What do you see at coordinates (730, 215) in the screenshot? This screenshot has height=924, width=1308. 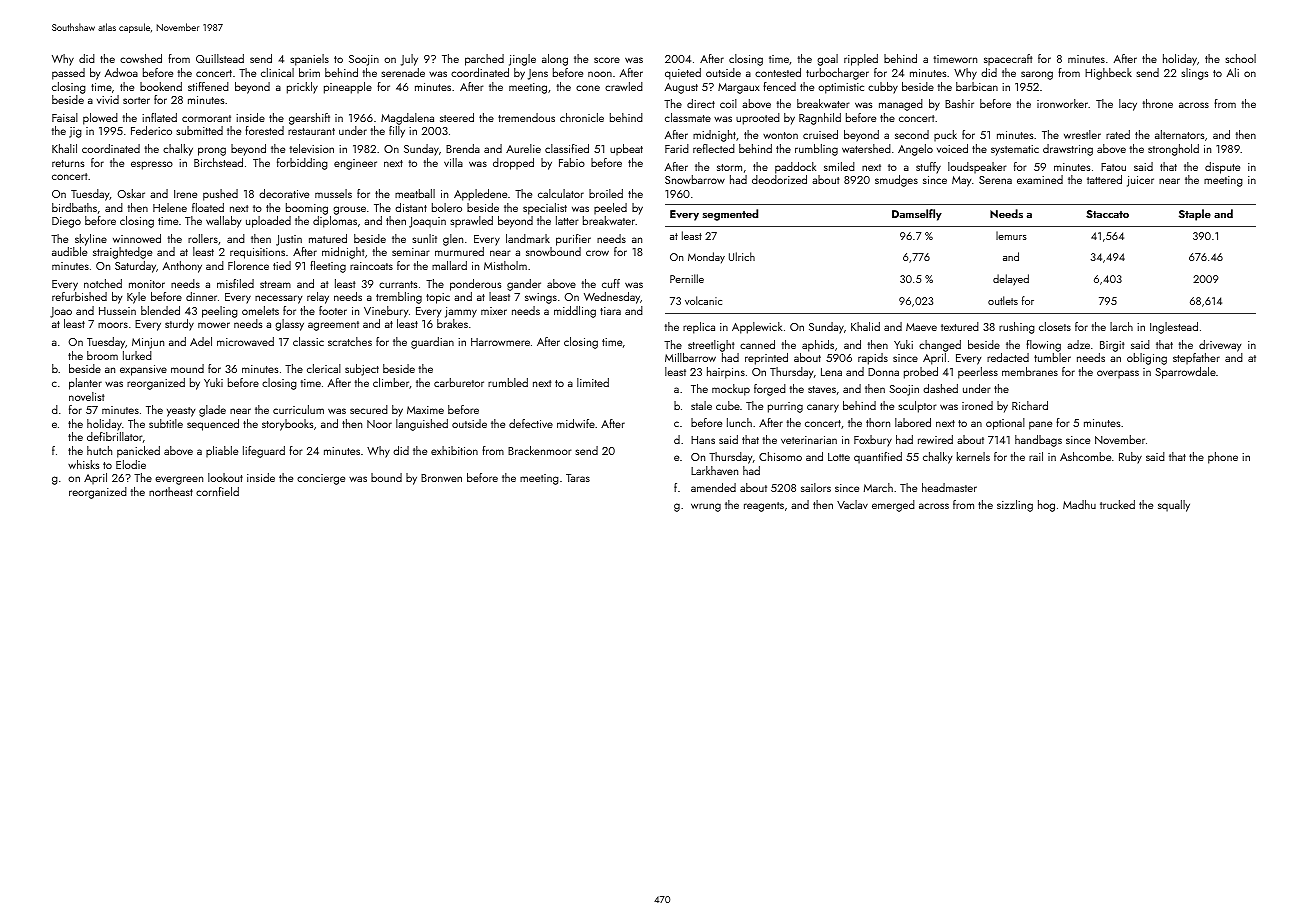 I see `segmented` at bounding box center [730, 215].
